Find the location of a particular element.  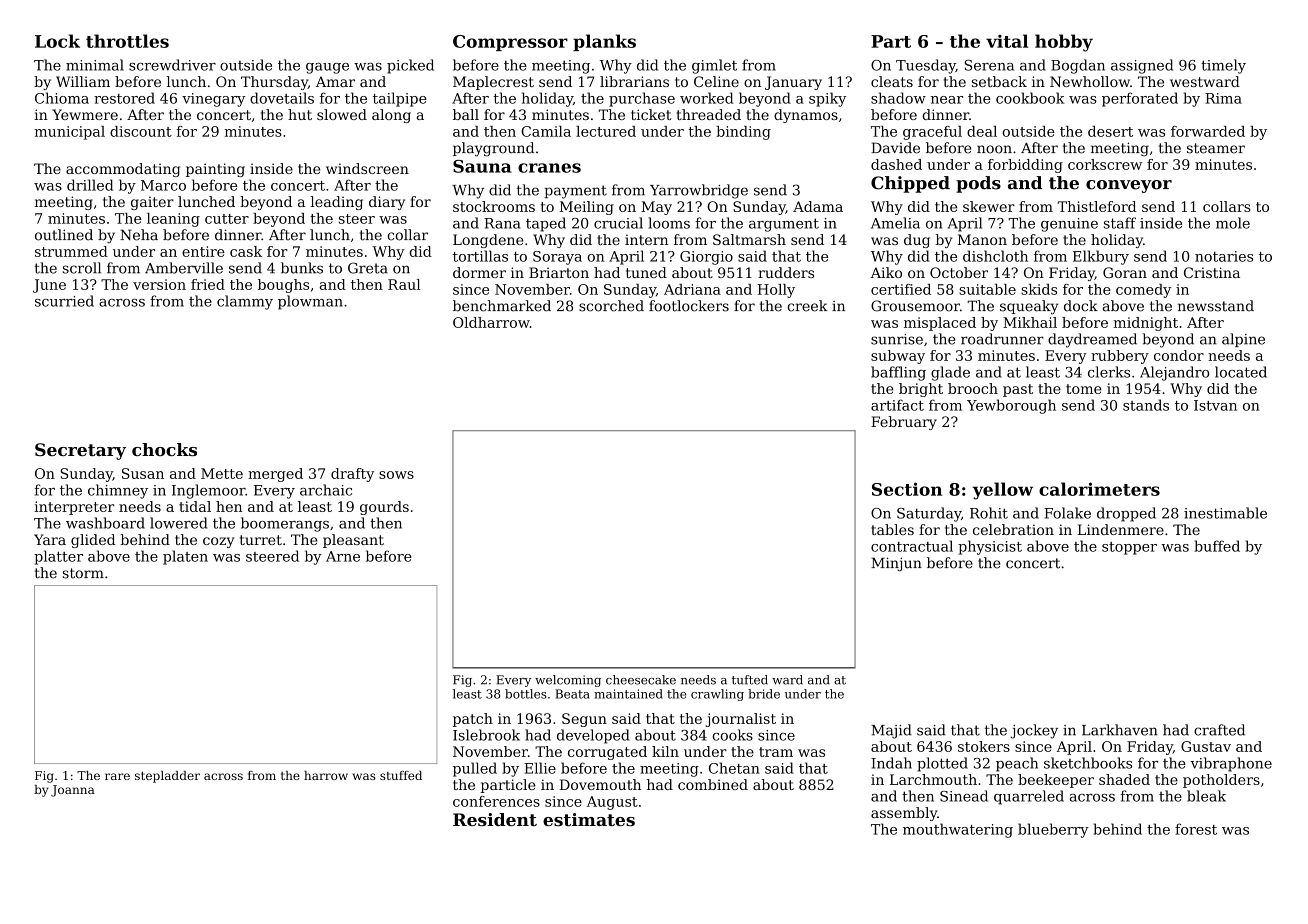

throttles is located at coordinates (127, 41).
